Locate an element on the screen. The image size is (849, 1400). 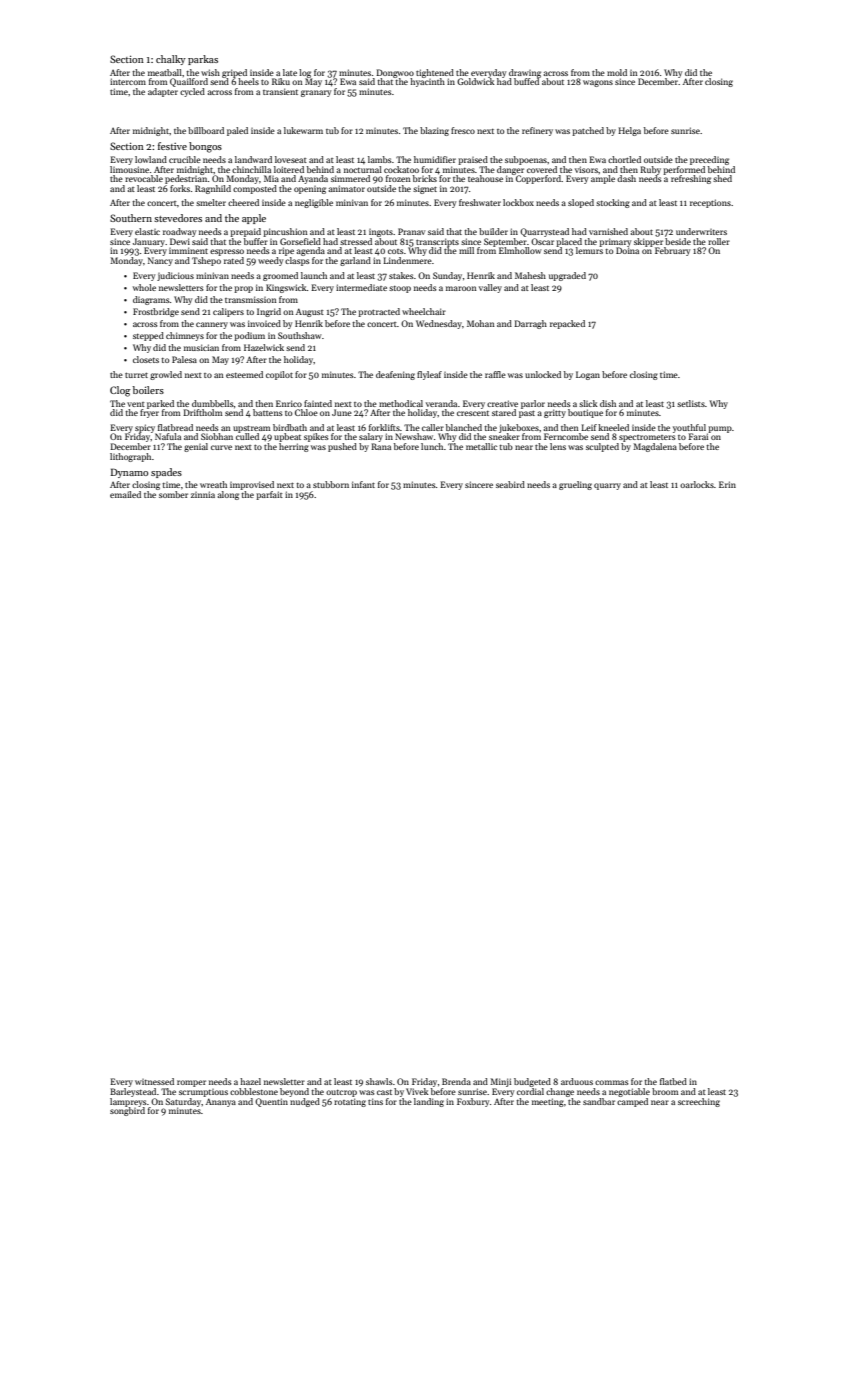
emailed is located at coordinates (125, 494).
